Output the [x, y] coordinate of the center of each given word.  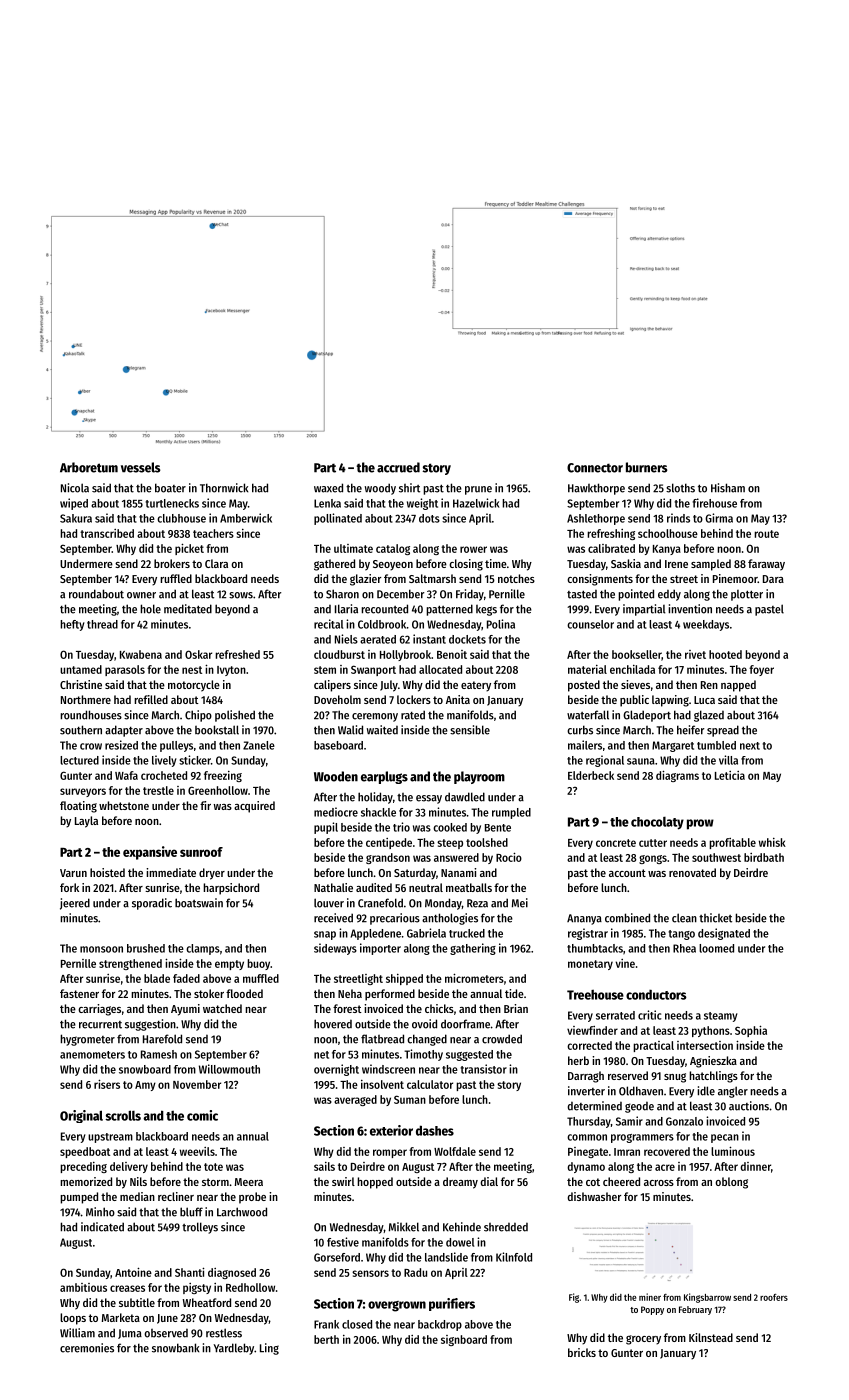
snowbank [175, 1348]
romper [390, 1153]
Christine [81, 684]
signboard [464, 1340]
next [750, 746]
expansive [150, 853]
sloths [680, 488]
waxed [328, 488]
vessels [141, 467]
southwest [716, 857]
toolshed [487, 842]
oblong [731, 1183]
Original [81, 1116]
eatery [476, 686]
